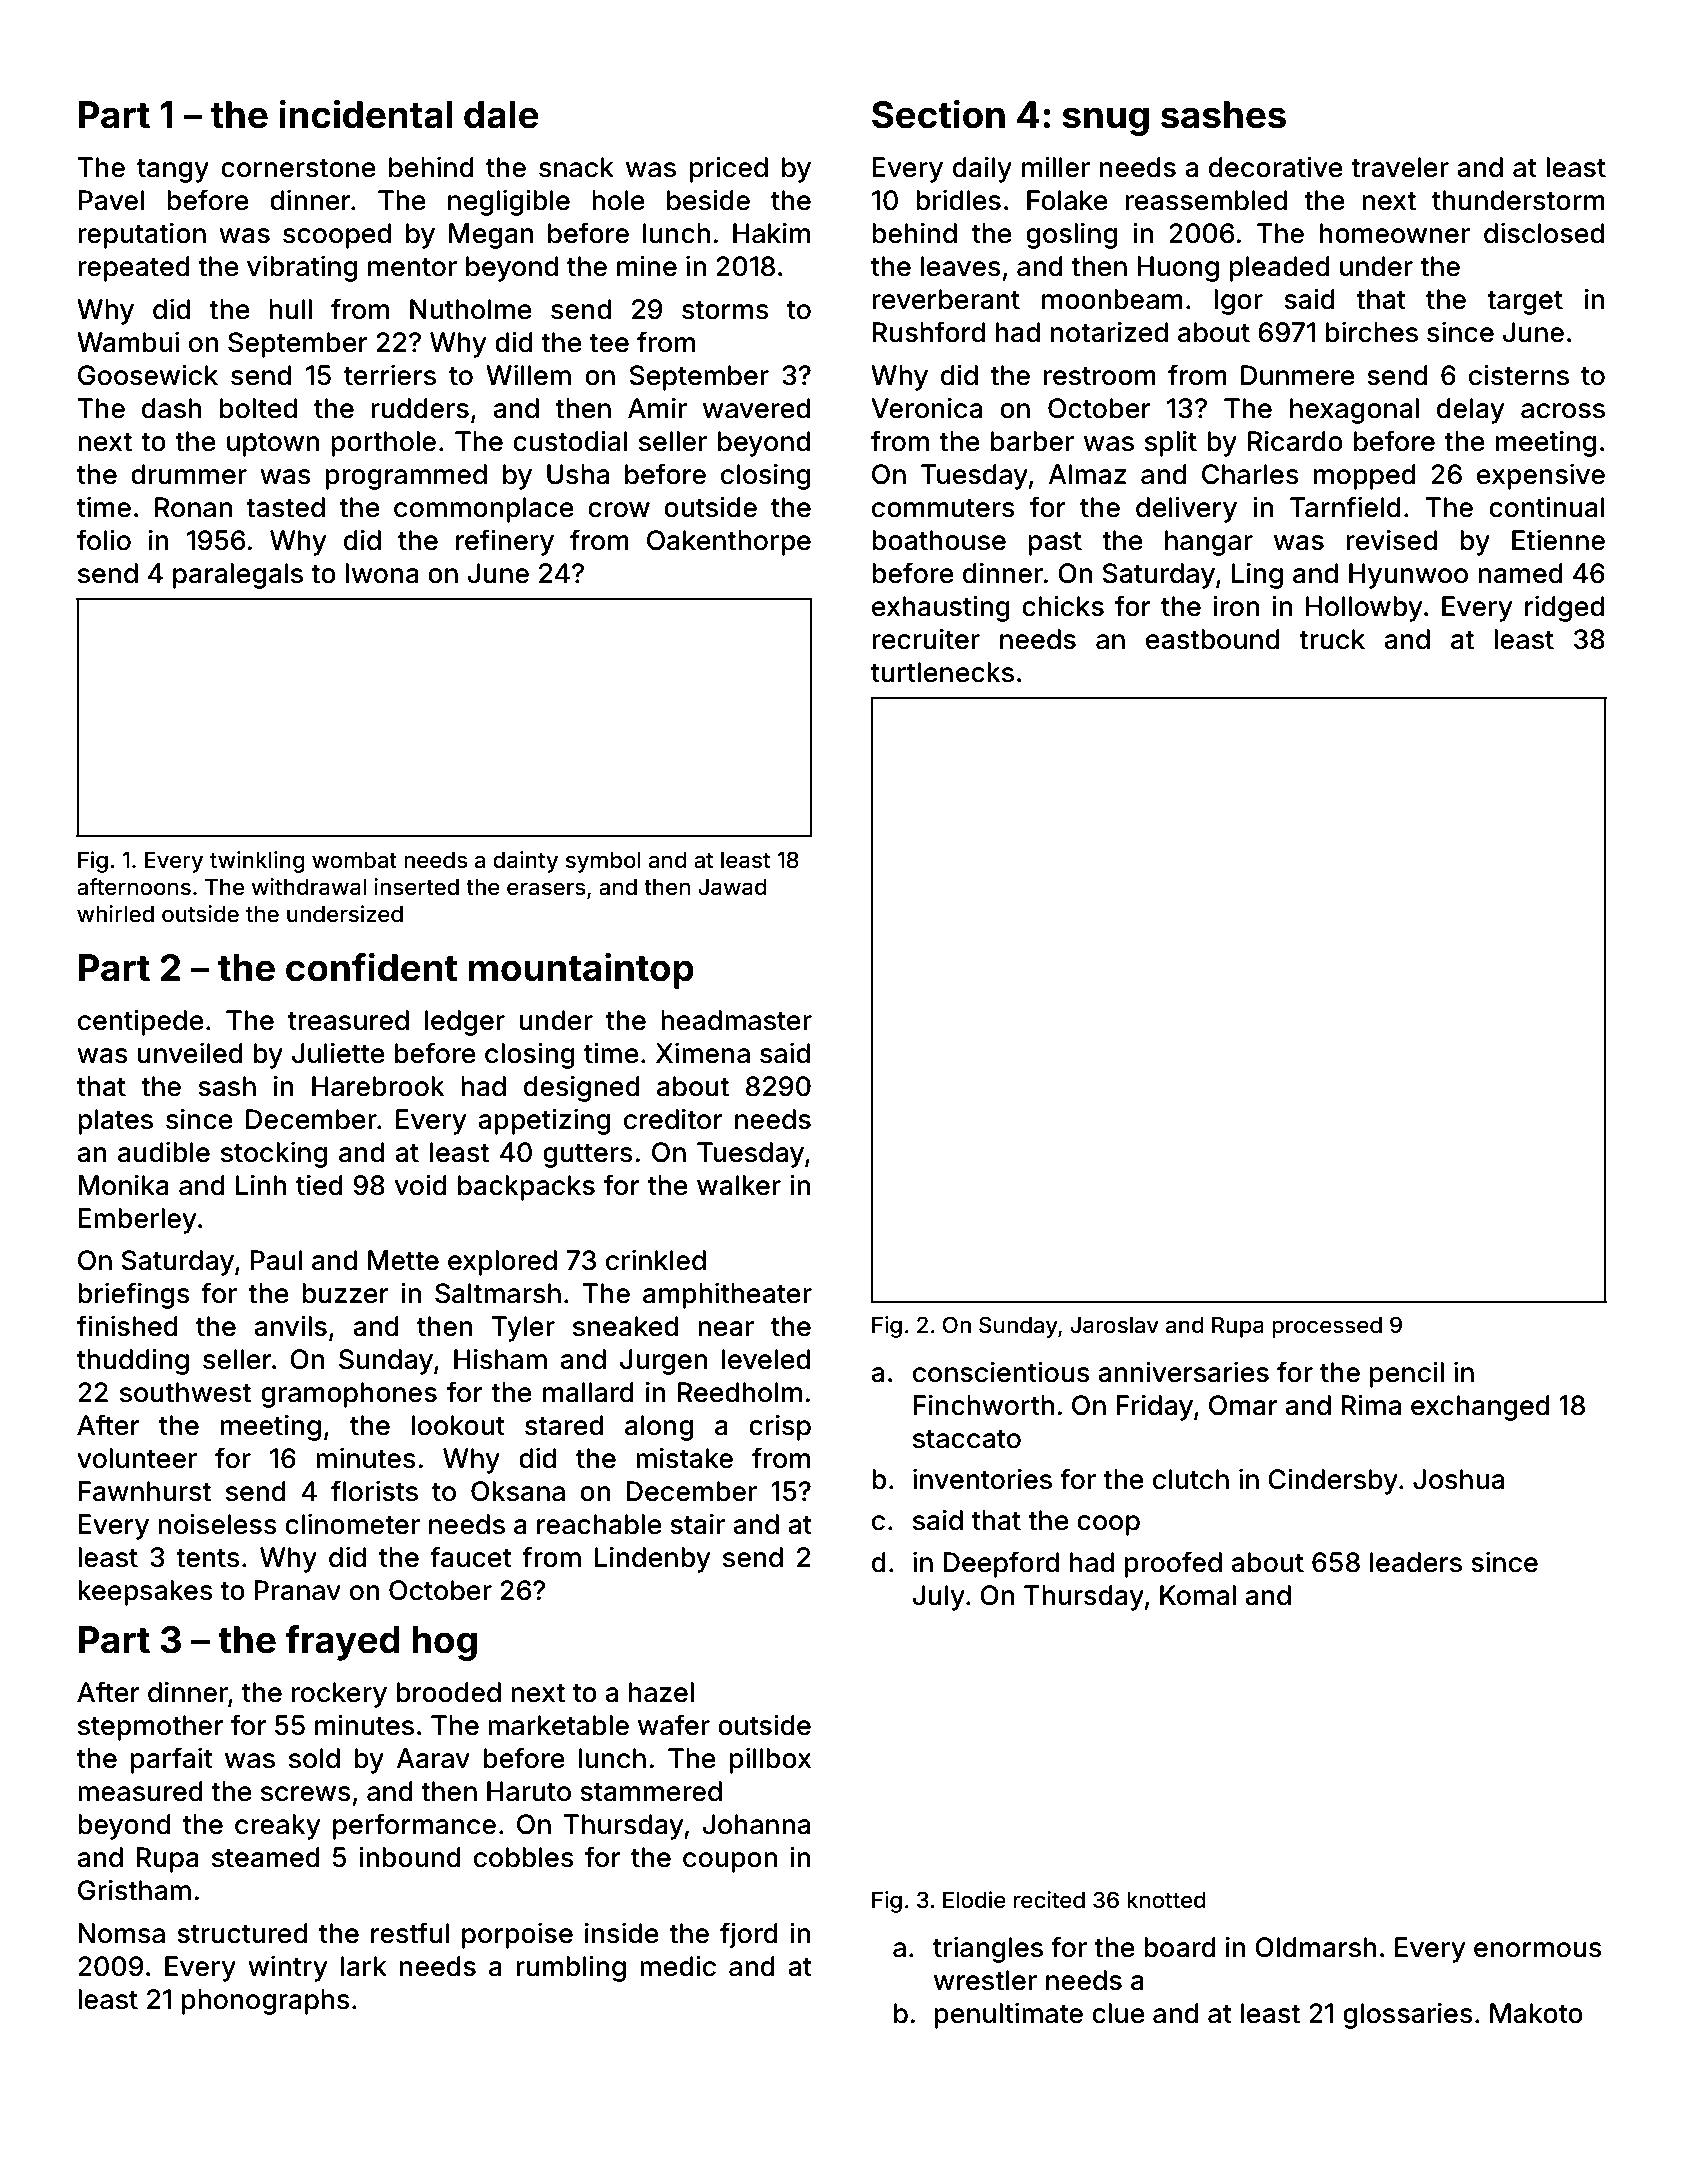 This image has height=2178, width=1683. Describe the element at coordinates (382, 573) in the image. I see `Iwona` at that location.
